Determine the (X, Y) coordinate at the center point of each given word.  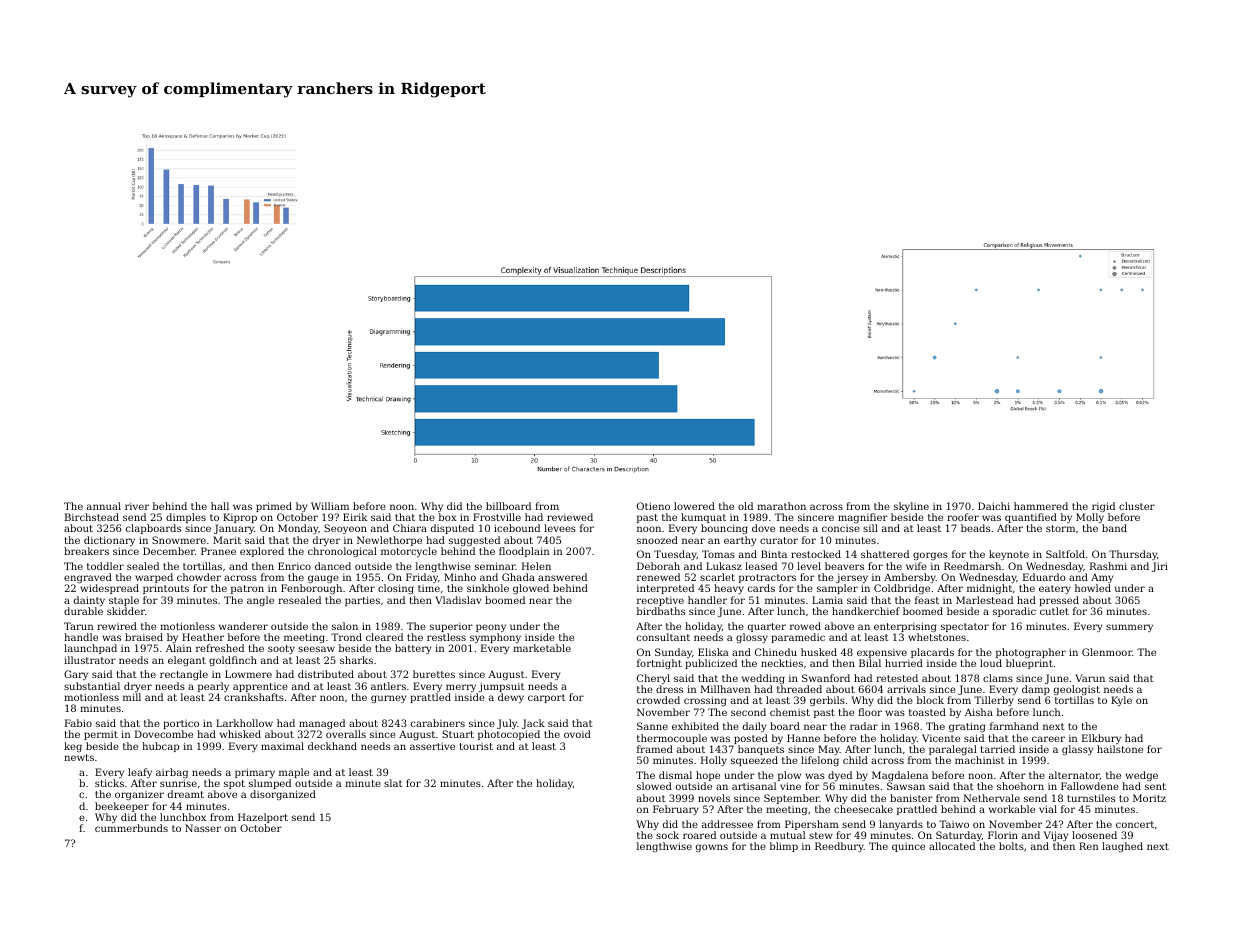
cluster (1137, 506)
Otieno (653, 506)
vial (1048, 809)
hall (220, 506)
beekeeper (122, 807)
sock (667, 835)
